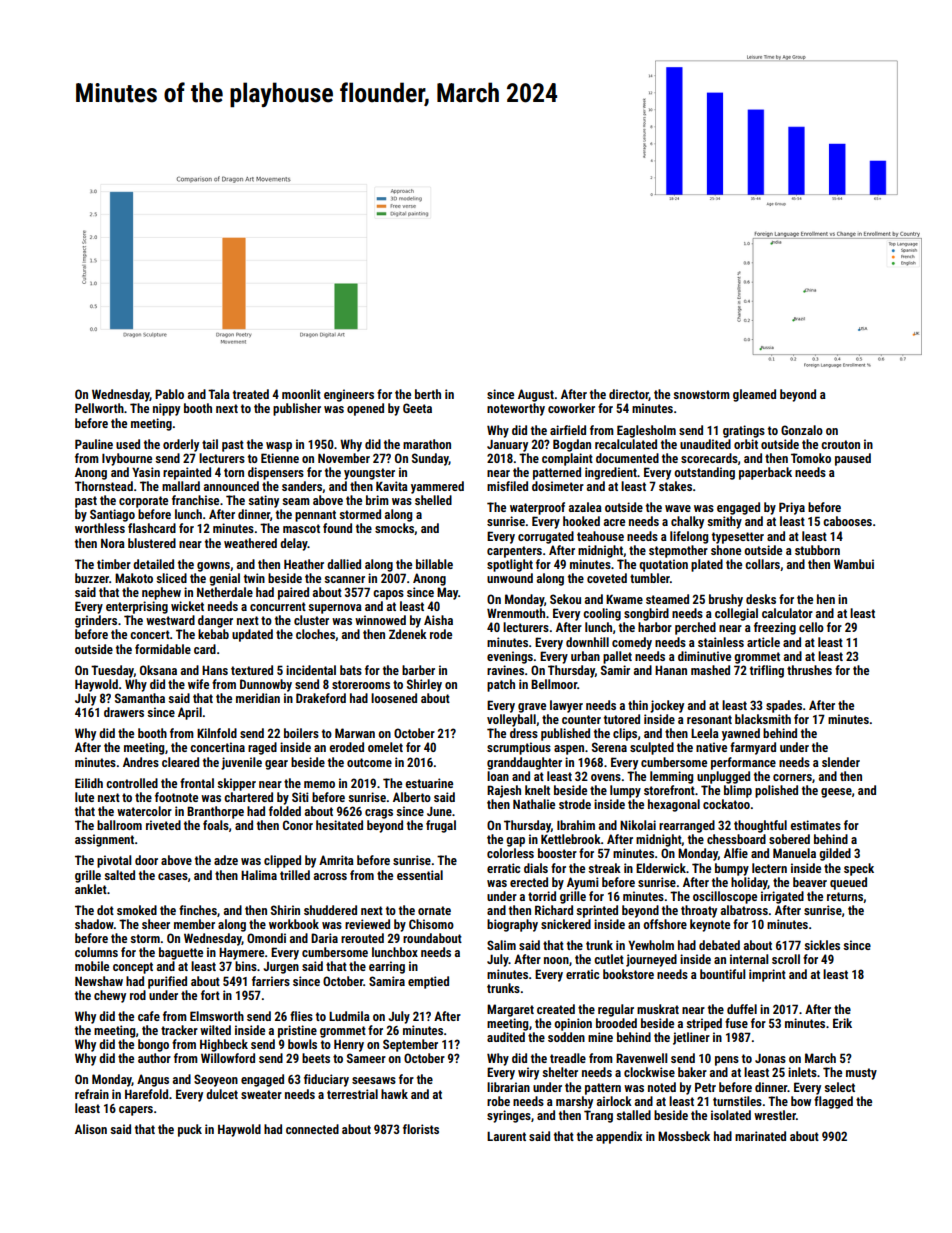  What do you see at coordinates (170, 620) in the screenshot?
I see `westward` at bounding box center [170, 620].
